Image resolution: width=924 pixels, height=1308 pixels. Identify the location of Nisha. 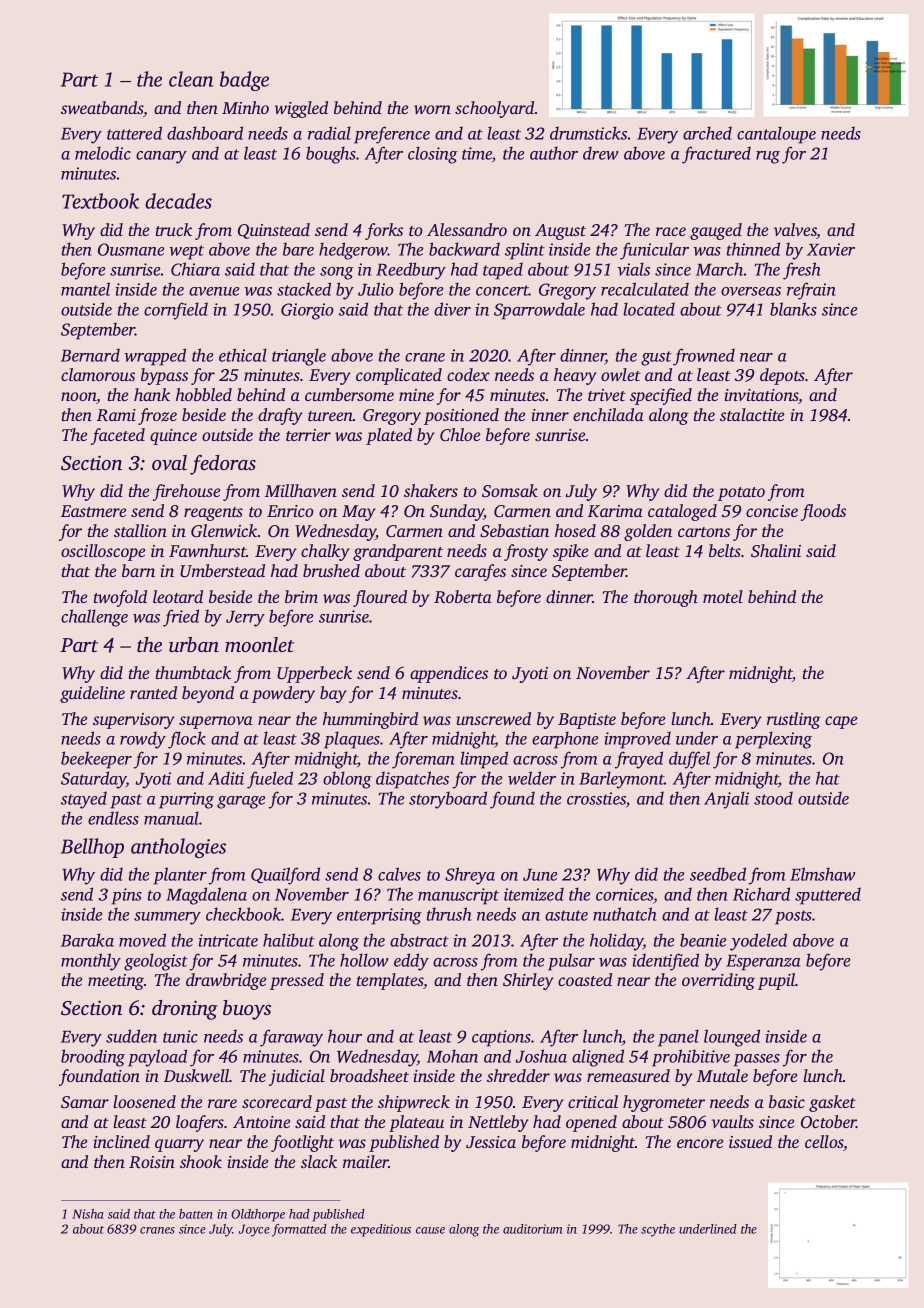
(88, 1214).
